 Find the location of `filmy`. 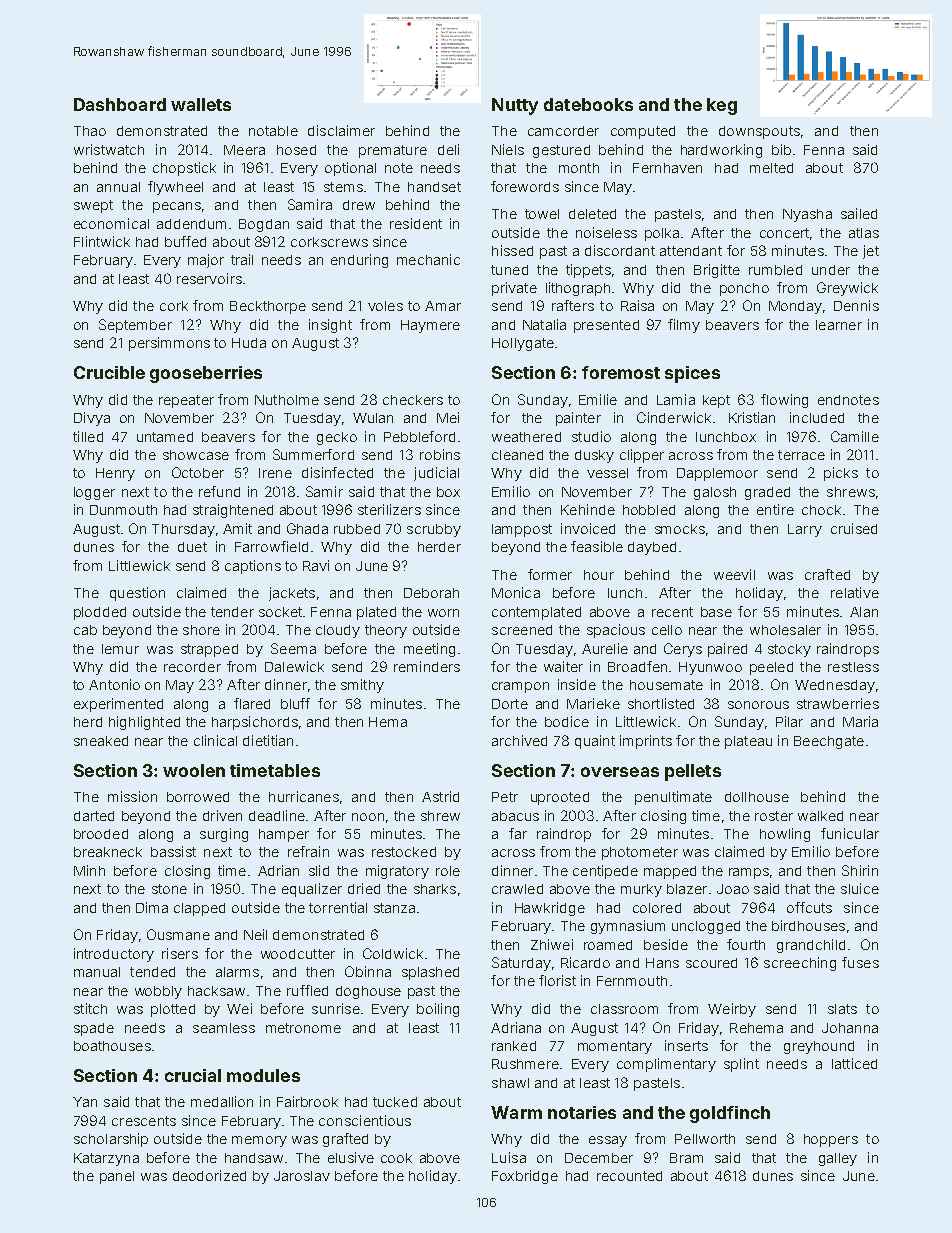

filmy is located at coordinates (684, 326).
